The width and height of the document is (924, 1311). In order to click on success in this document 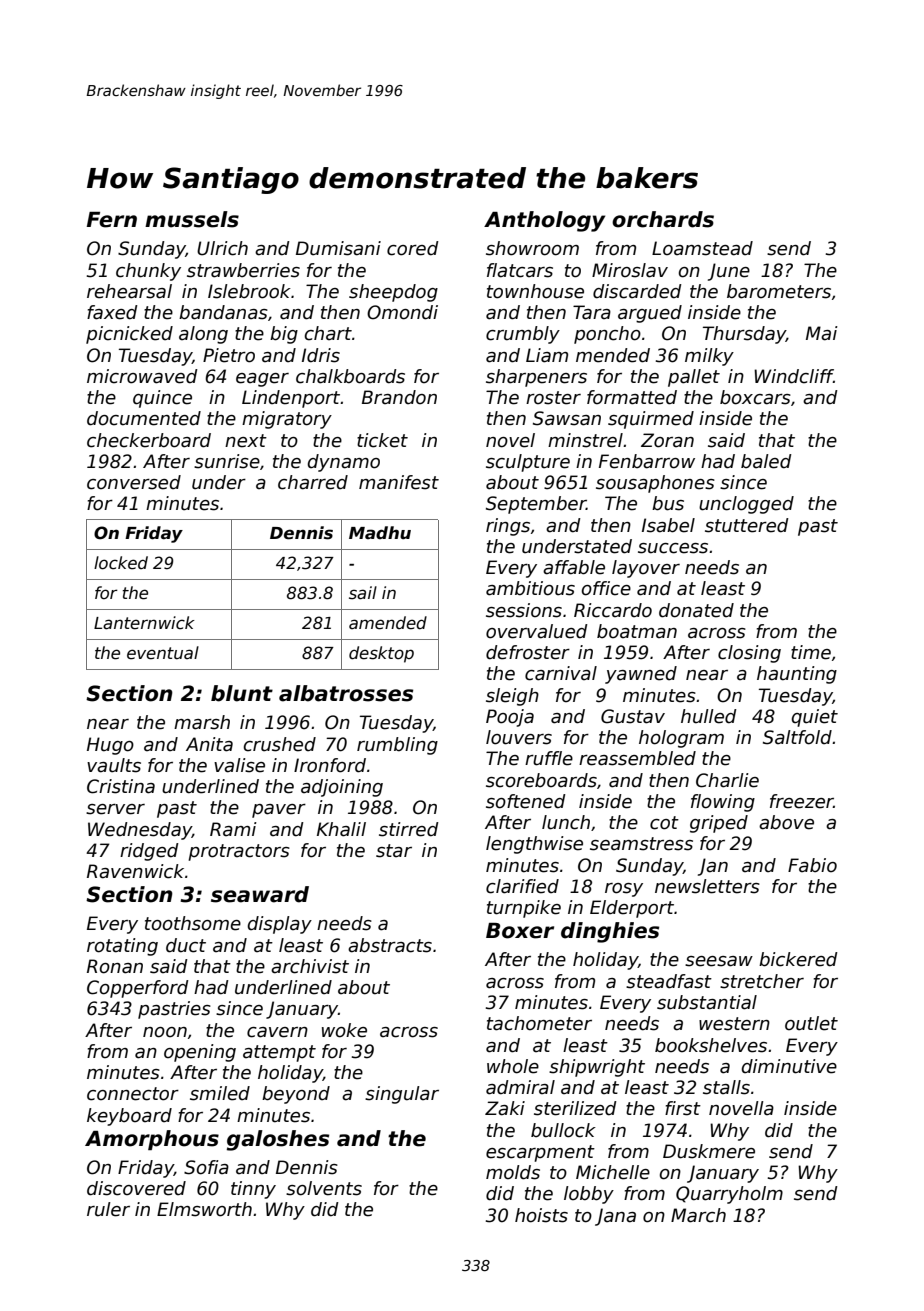, I will do `click(673, 548)`.
